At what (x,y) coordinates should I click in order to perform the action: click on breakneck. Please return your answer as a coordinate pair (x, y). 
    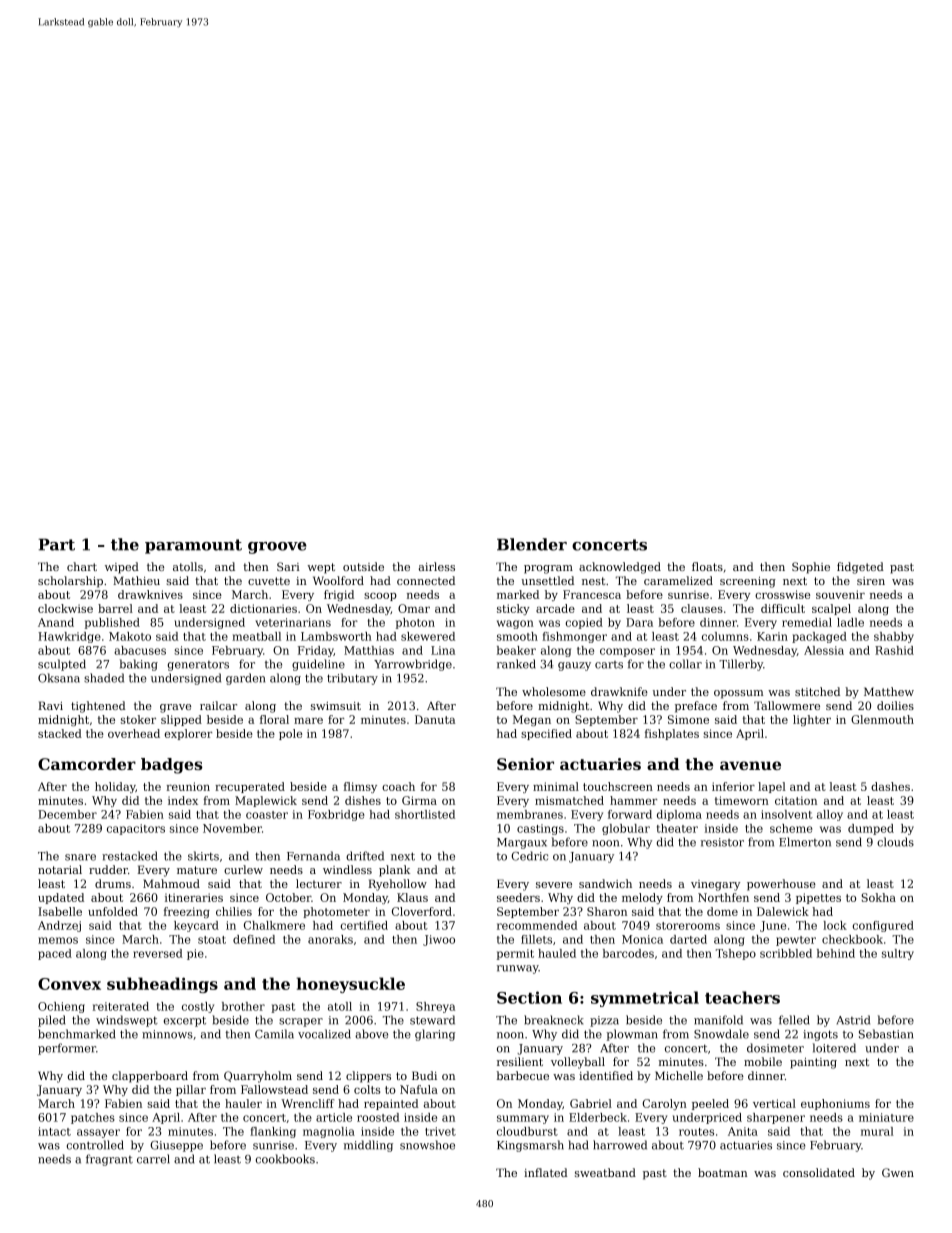
    Looking at the image, I should click on (554, 1020).
